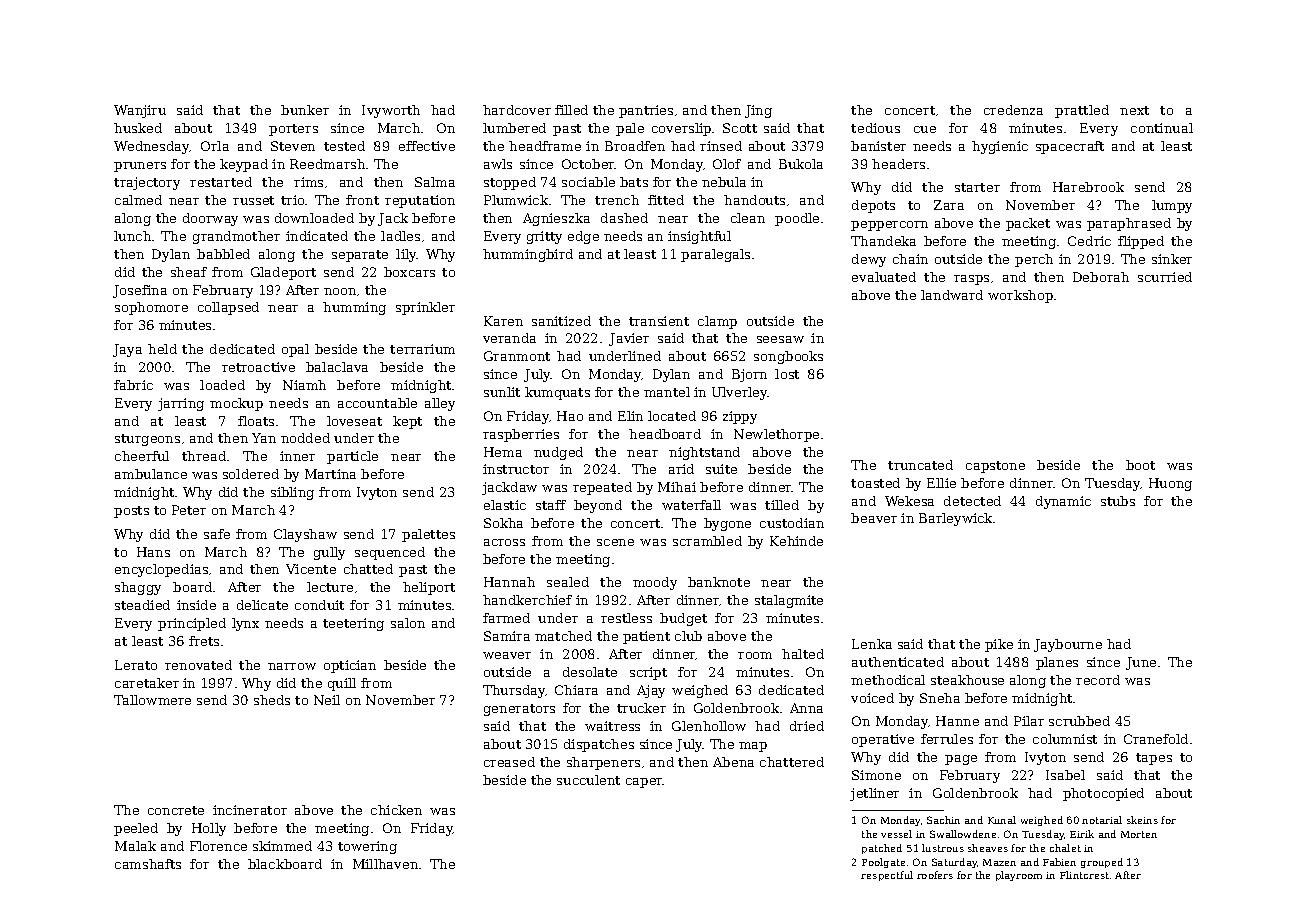 Image resolution: width=1308 pixels, height=924 pixels. I want to click on skimmed, so click(282, 846).
